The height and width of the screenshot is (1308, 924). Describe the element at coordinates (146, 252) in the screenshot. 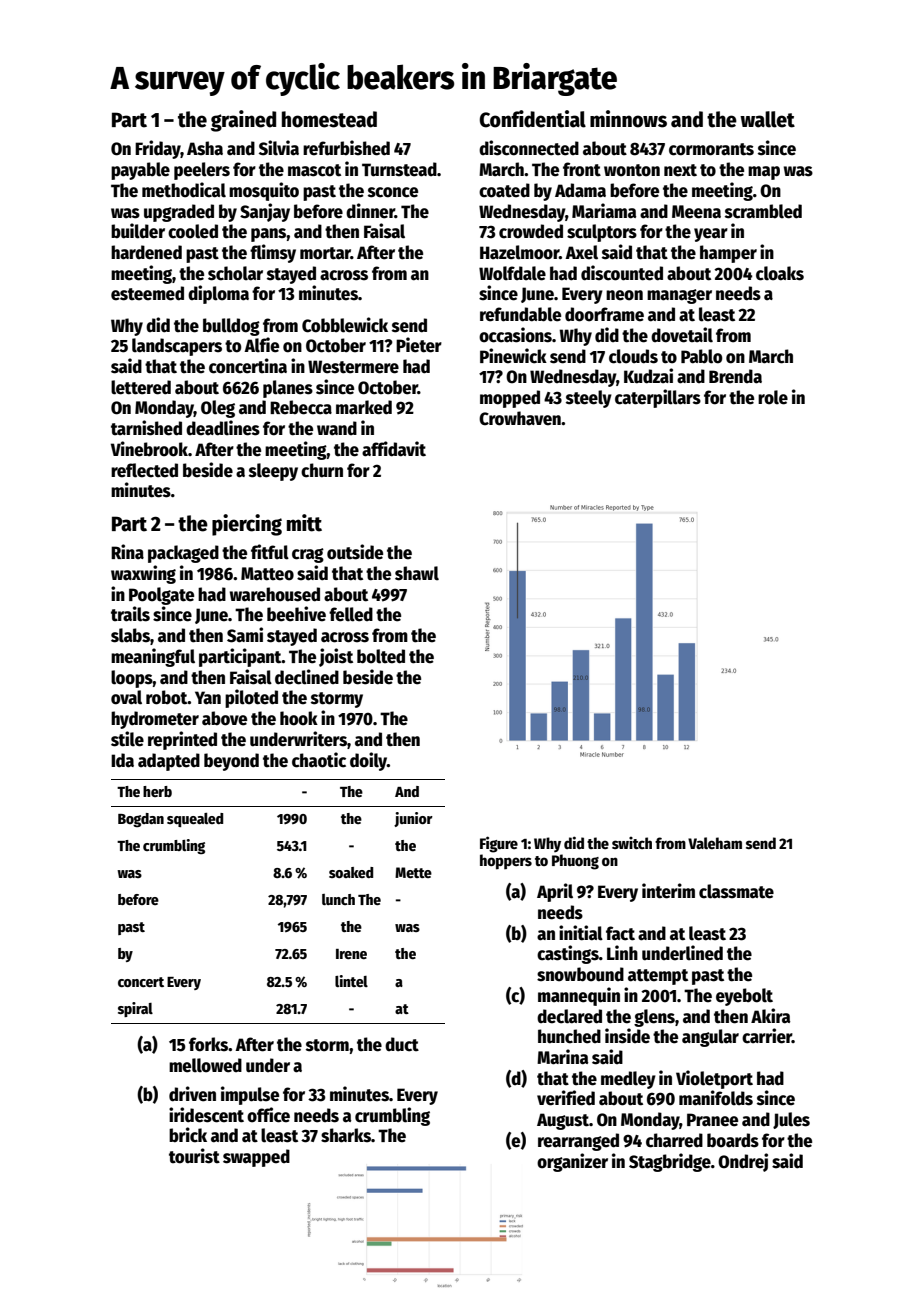

I see `hardened` at that location.
